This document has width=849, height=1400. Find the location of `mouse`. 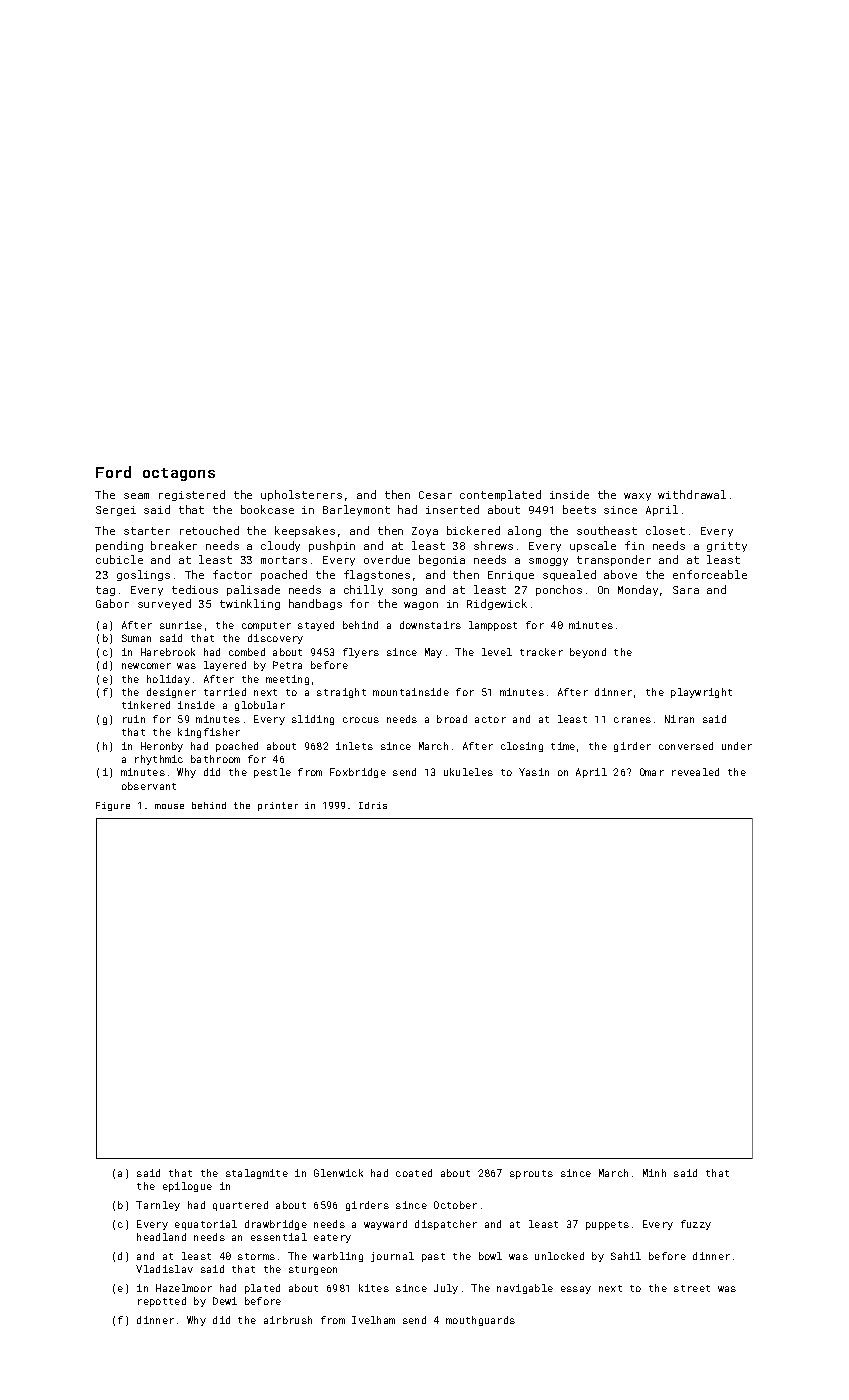

mouse is located at coordinates (169, 806).
